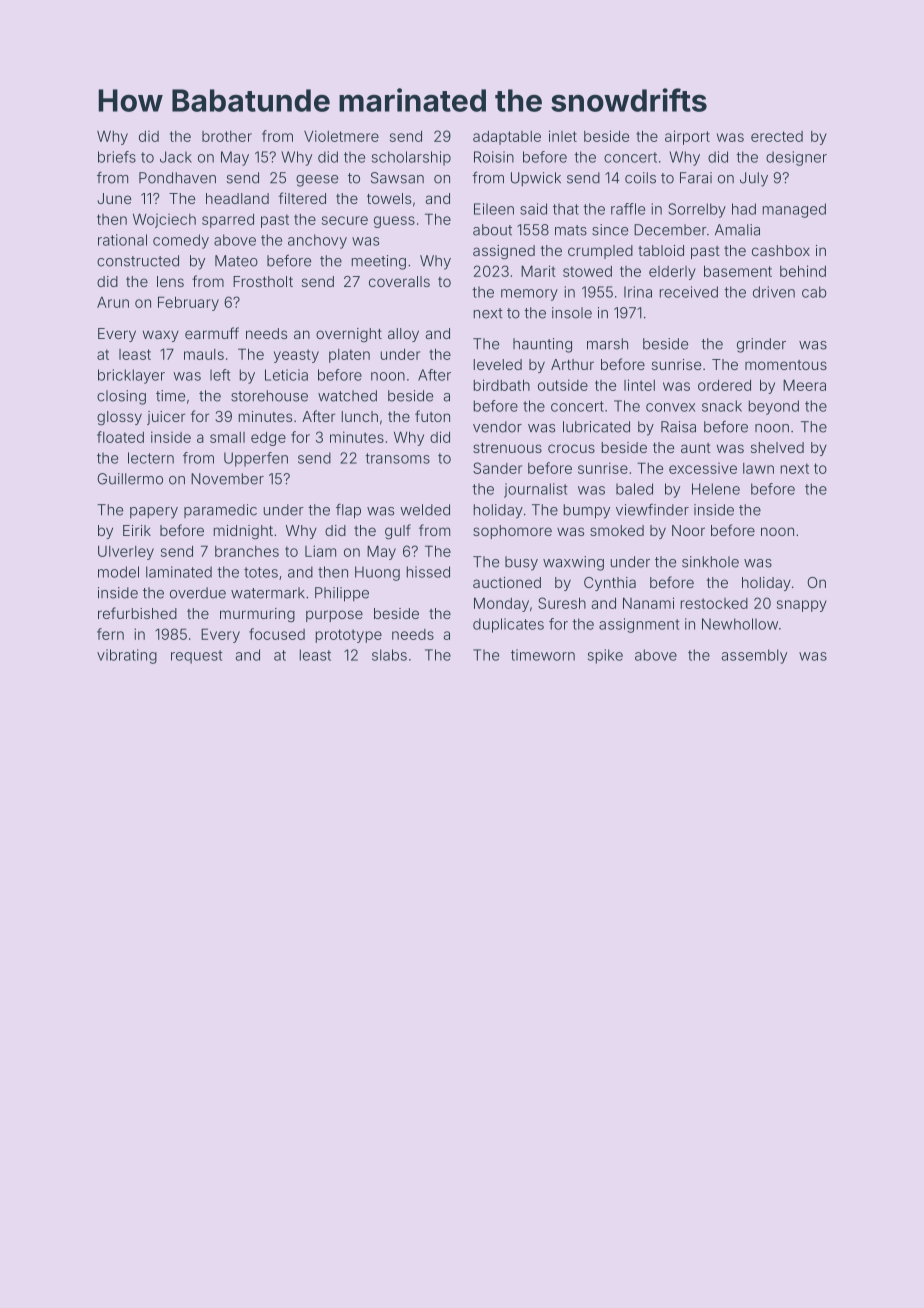 This document has width=924, height=1308. What do you see at coordinates (227, 136) in the document?
I see `brother` at bounding box center [227, 136].
